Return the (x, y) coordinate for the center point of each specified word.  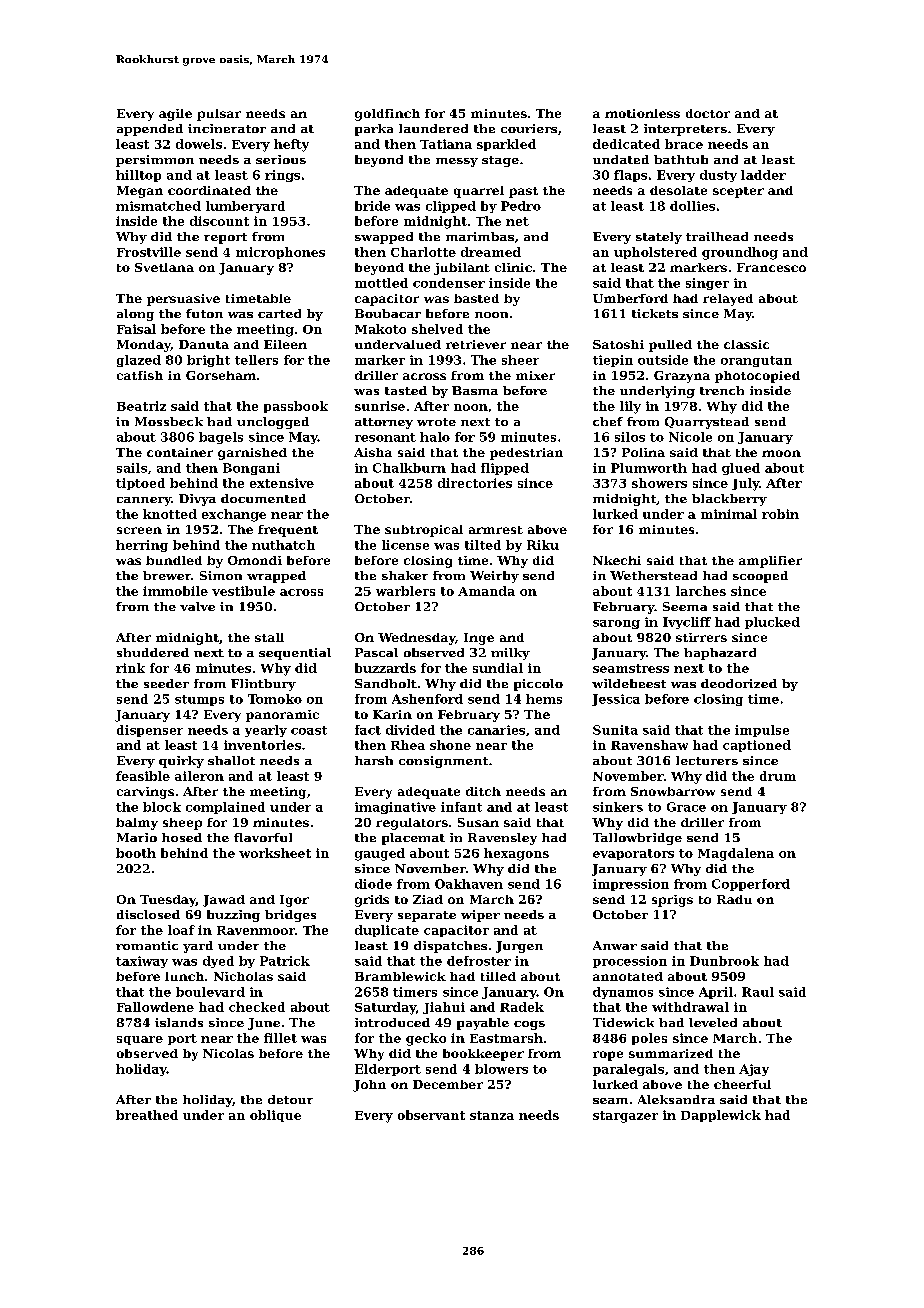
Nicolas (228, 1053)
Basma (475, 390)
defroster (479, 961)
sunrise (380, 406)
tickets (655, 313)
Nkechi (617, 560)
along (135, 315)
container (180, 452)
